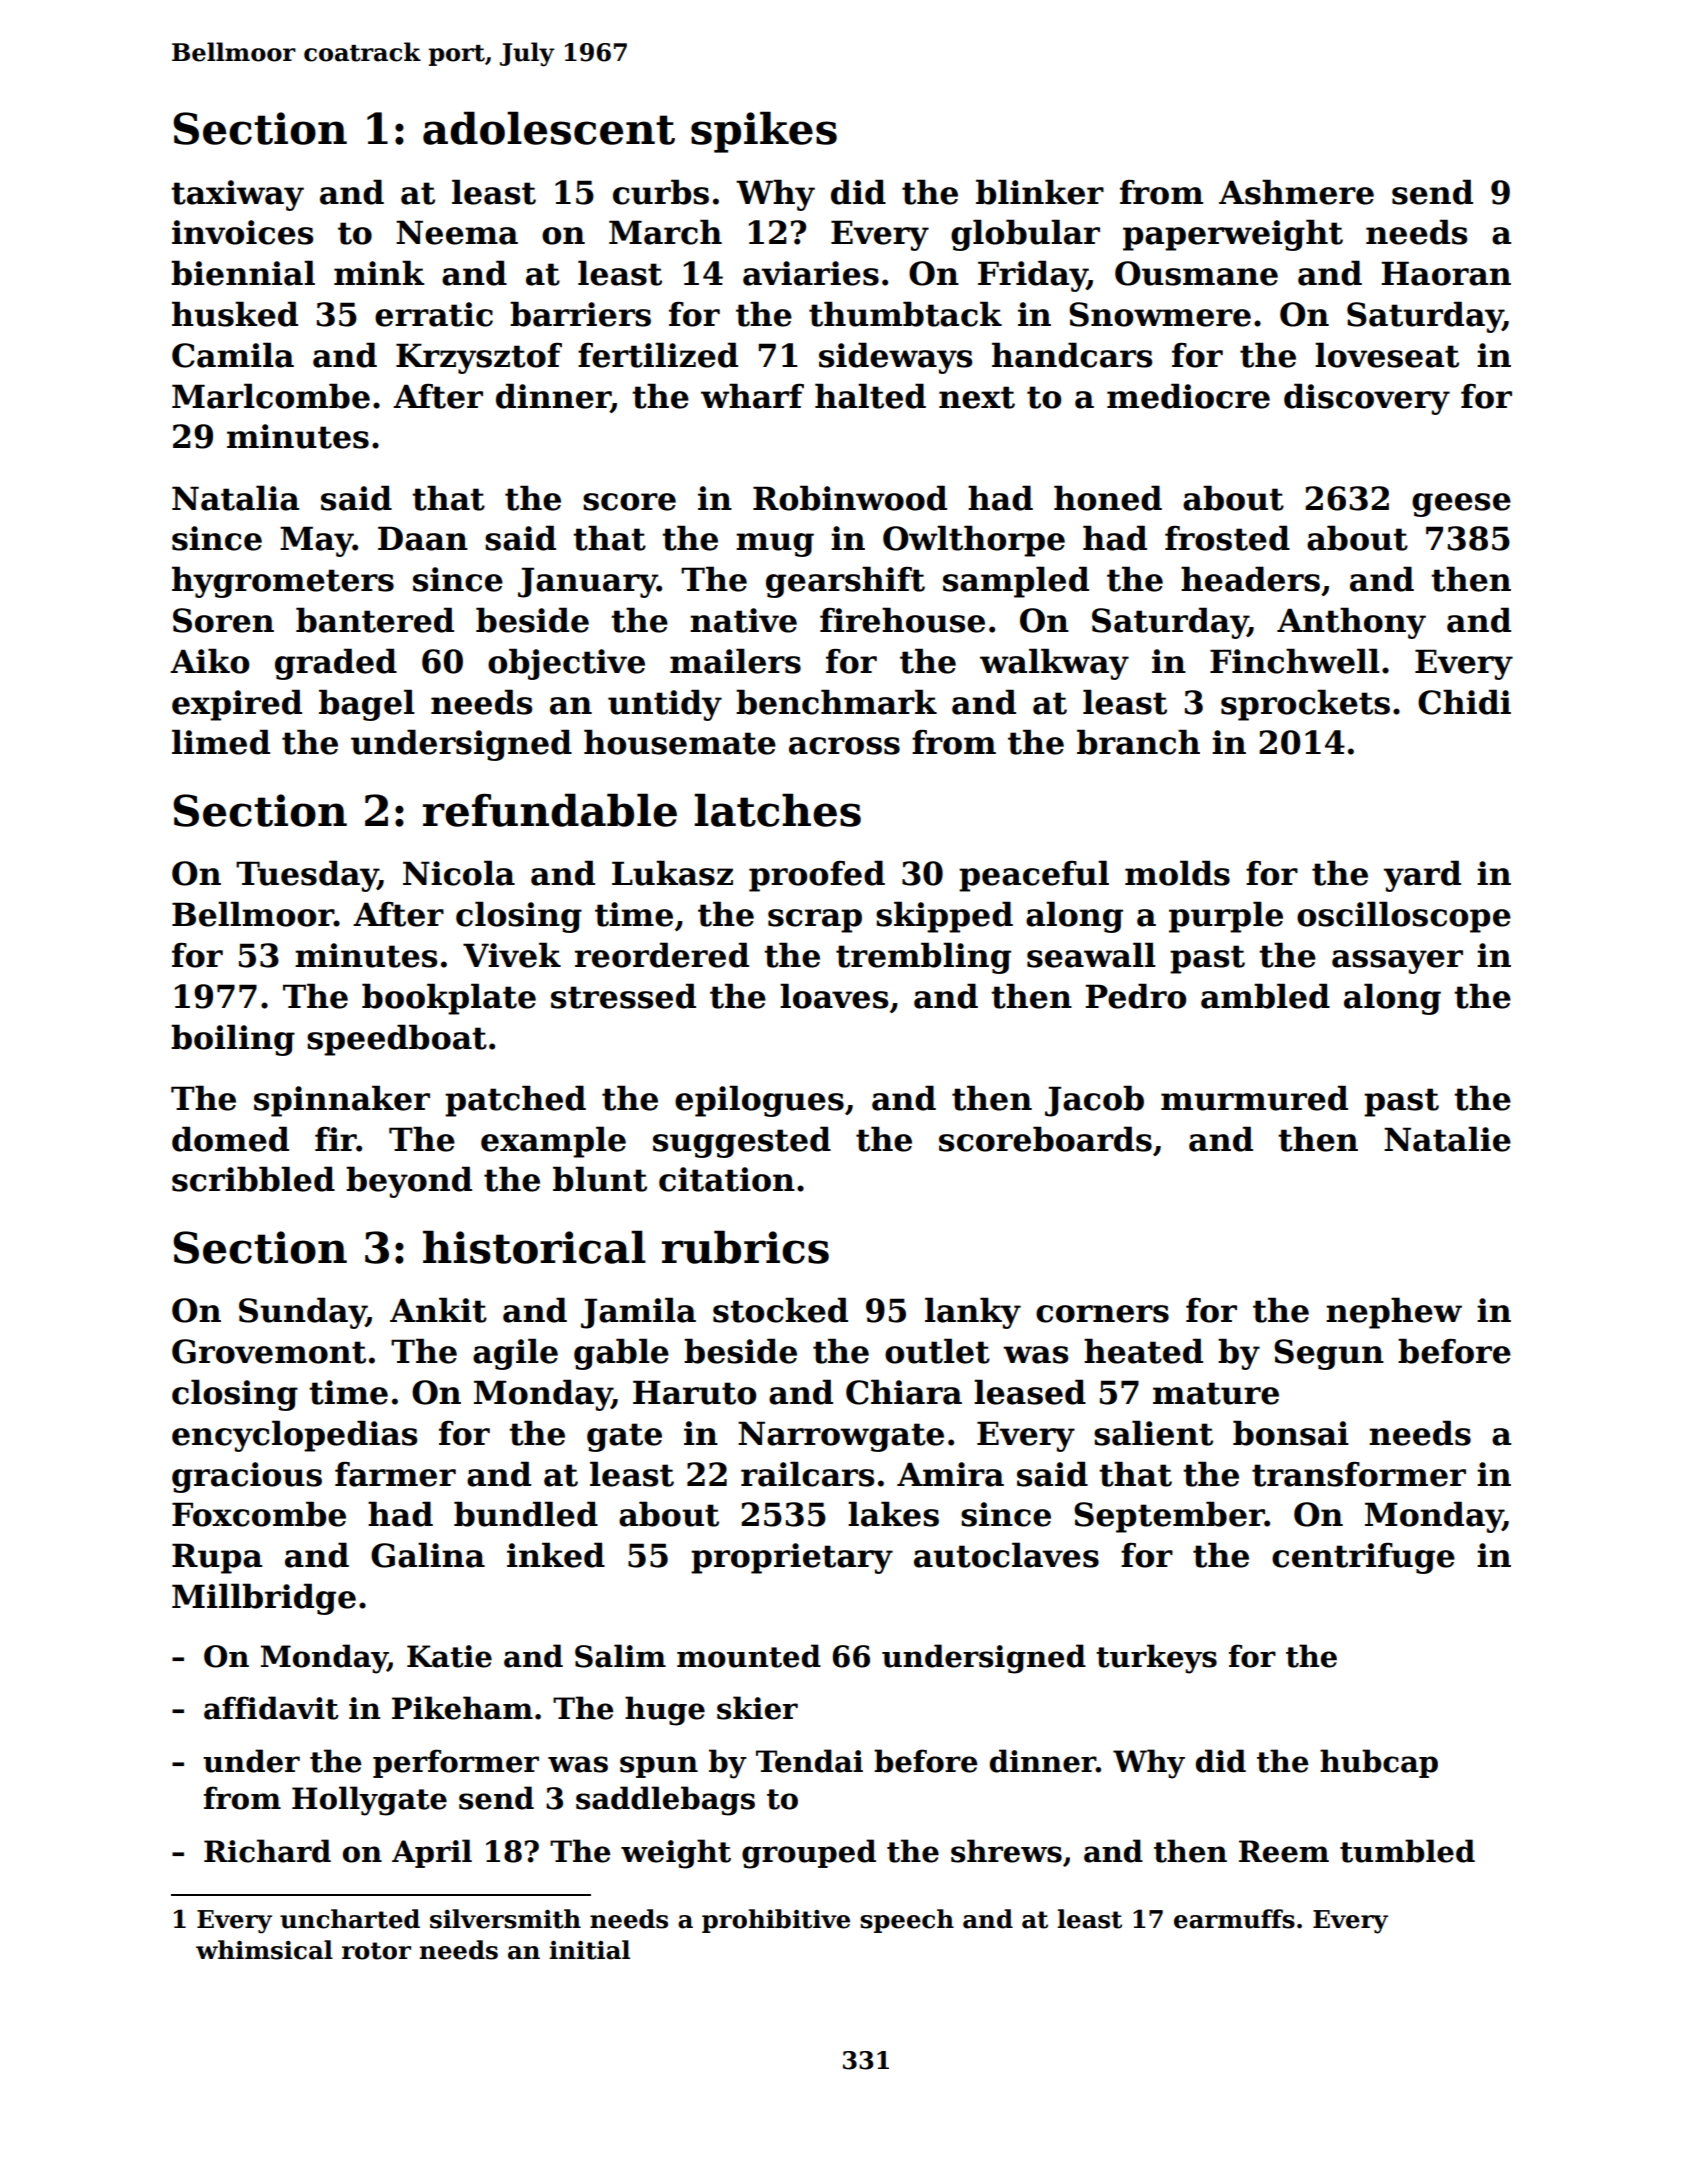 Image resolution: width=1683 pixels, height=2178 pixels. Describe the element at coordinates (950, 1474) in the screenshot. I see `Amira` at that location.
